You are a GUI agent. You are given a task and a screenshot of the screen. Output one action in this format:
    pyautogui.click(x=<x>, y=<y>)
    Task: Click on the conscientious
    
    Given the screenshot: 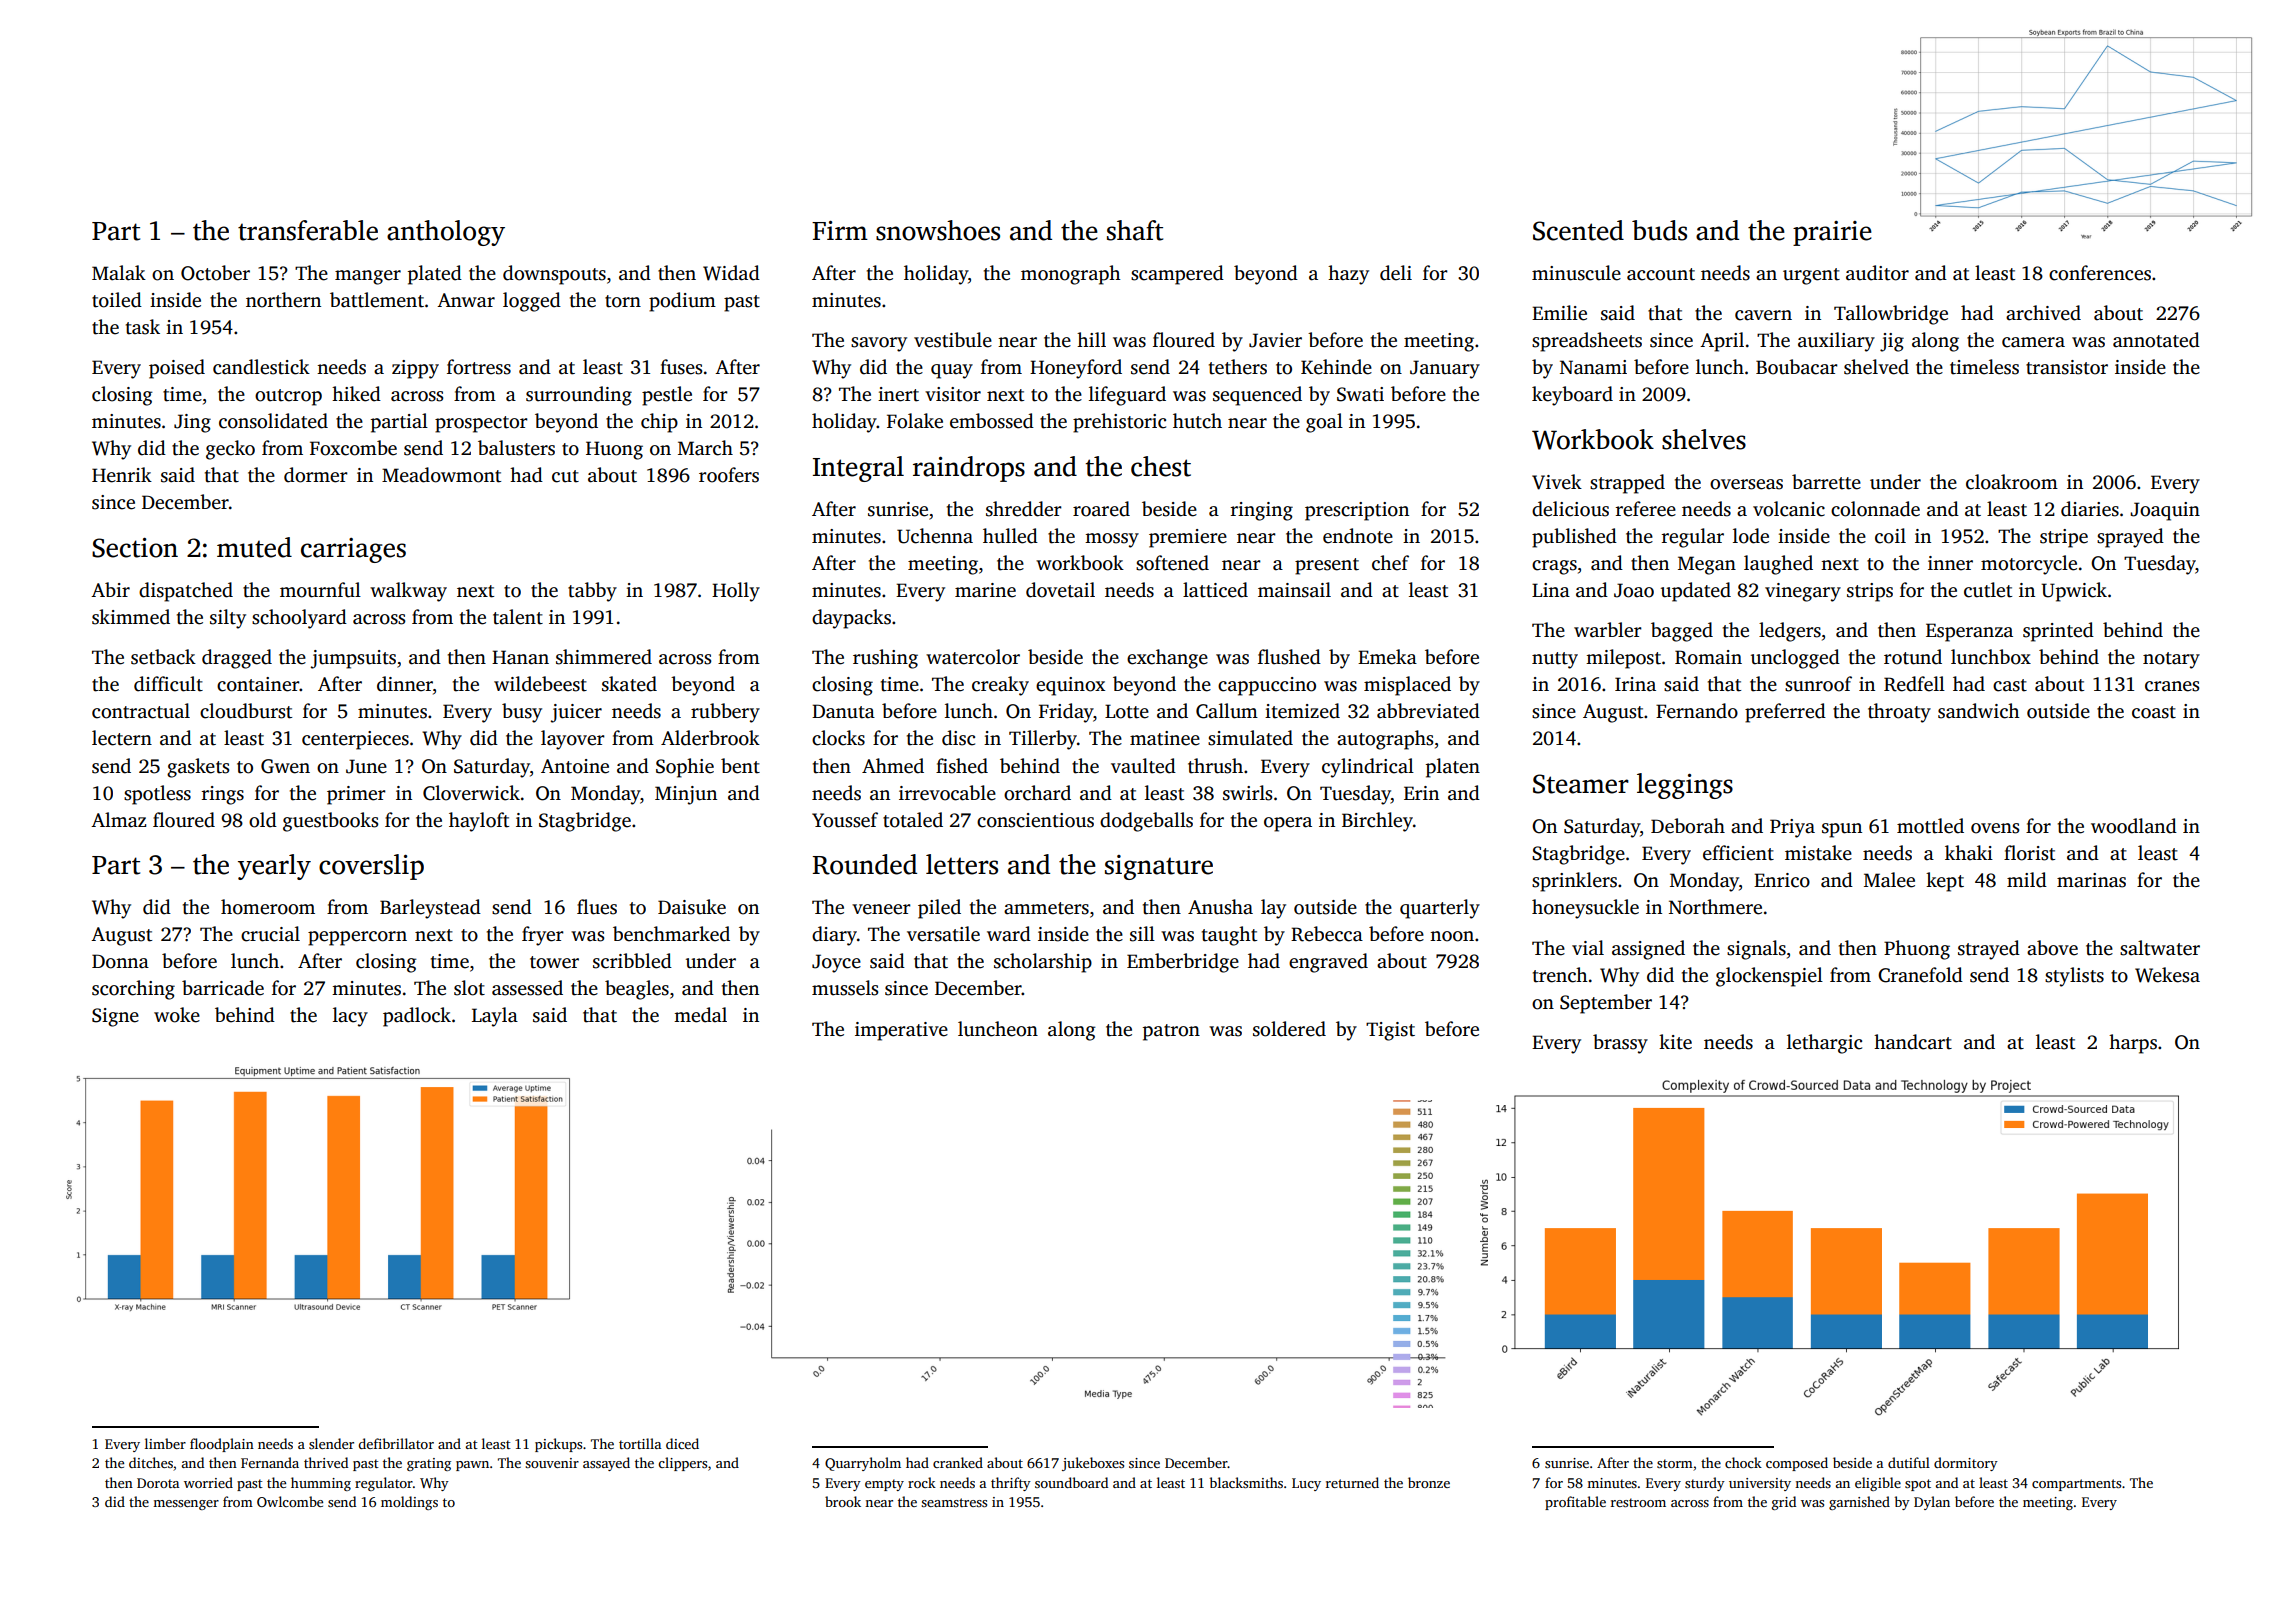 What is the action you would take?
    pyautogui.click(x=1035, y=820)
